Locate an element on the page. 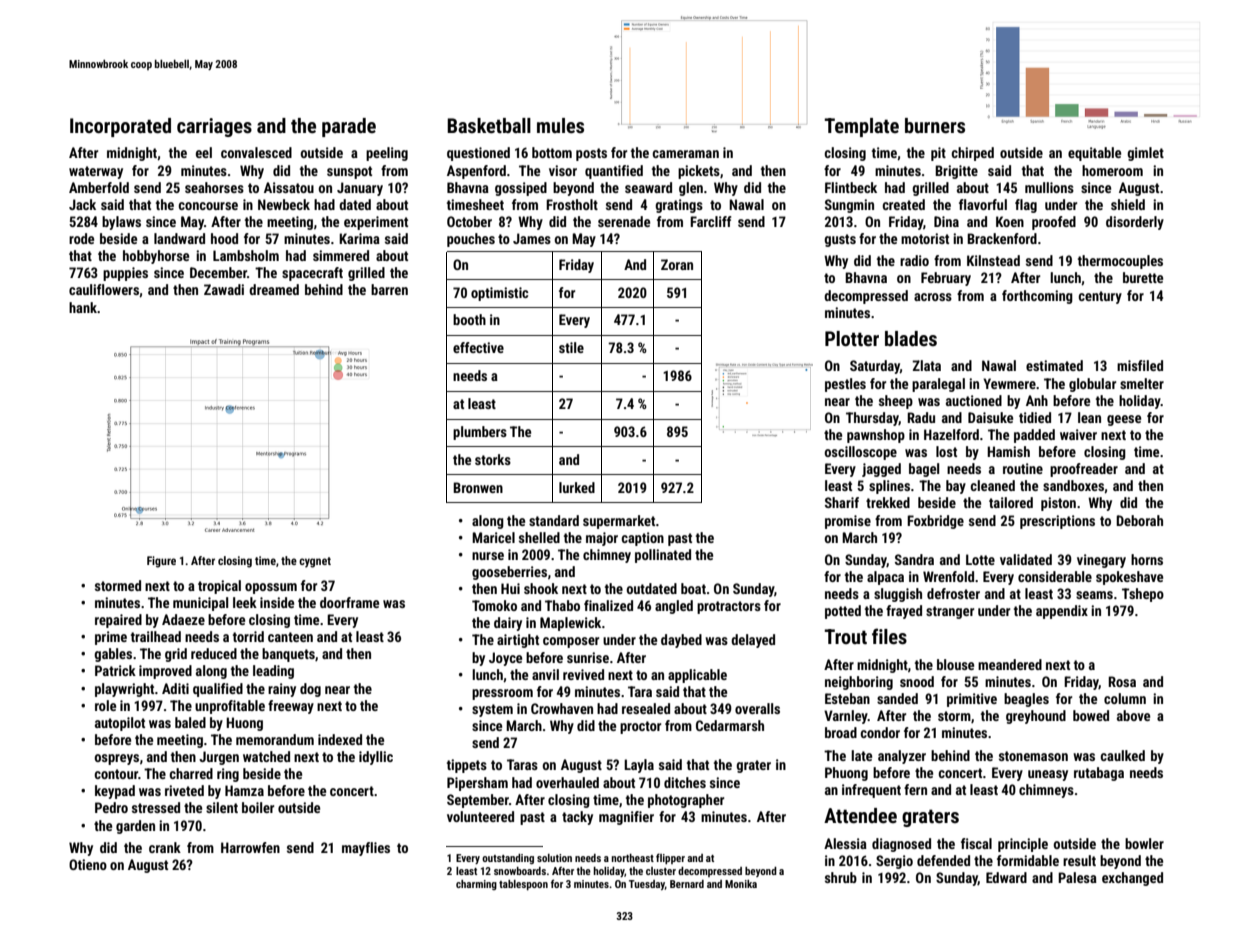 This image has height=952, width=1233. mules is located at coordinates (560, 125).
